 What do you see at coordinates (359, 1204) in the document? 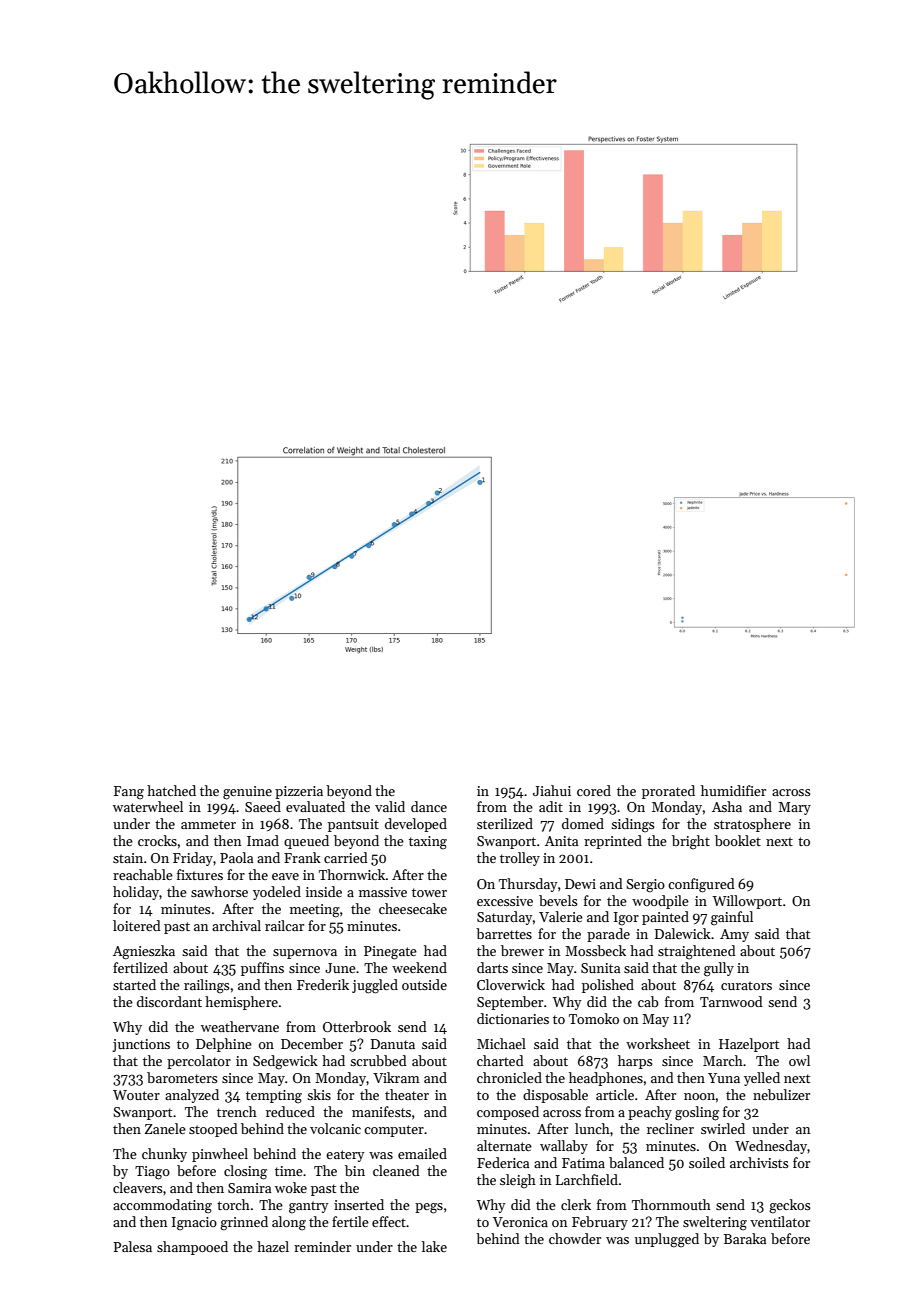
I see `inserted` at bounding box center [359, 1204].
